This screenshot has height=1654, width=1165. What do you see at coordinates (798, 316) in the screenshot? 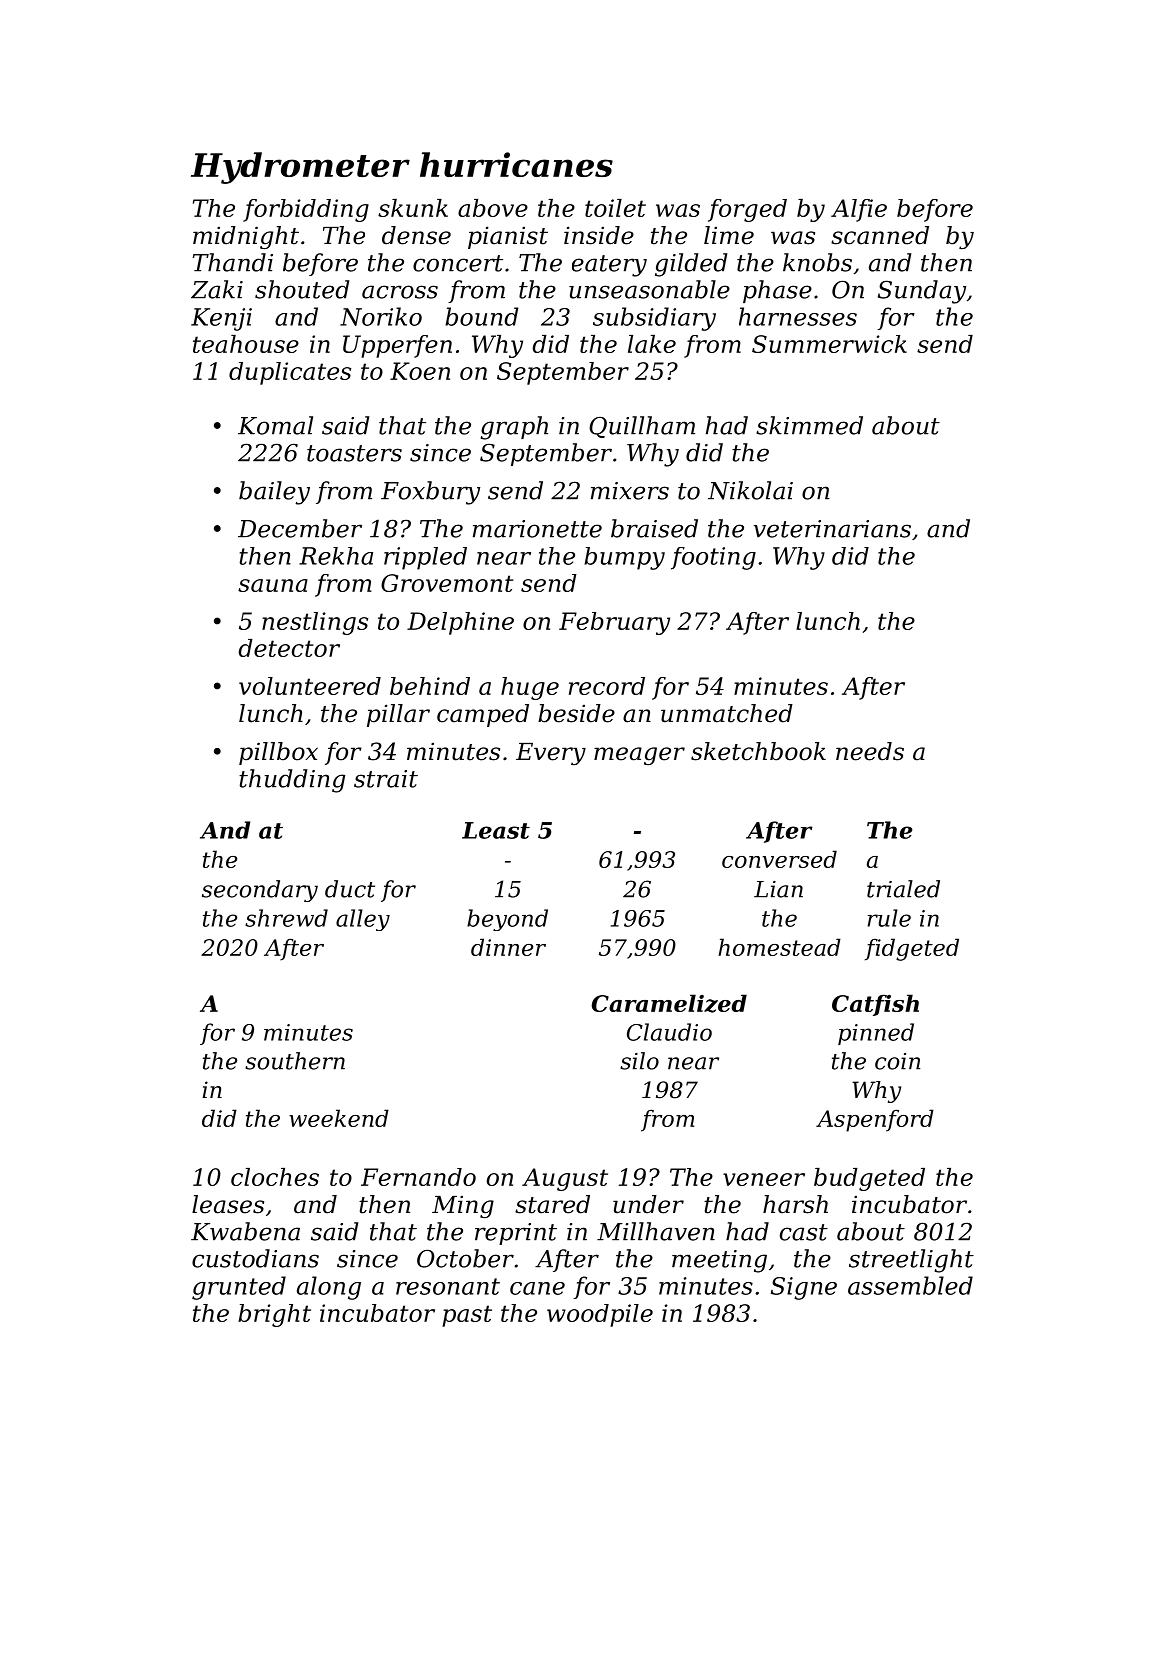
I see `harnesses` at bounding box center [798, 316].
